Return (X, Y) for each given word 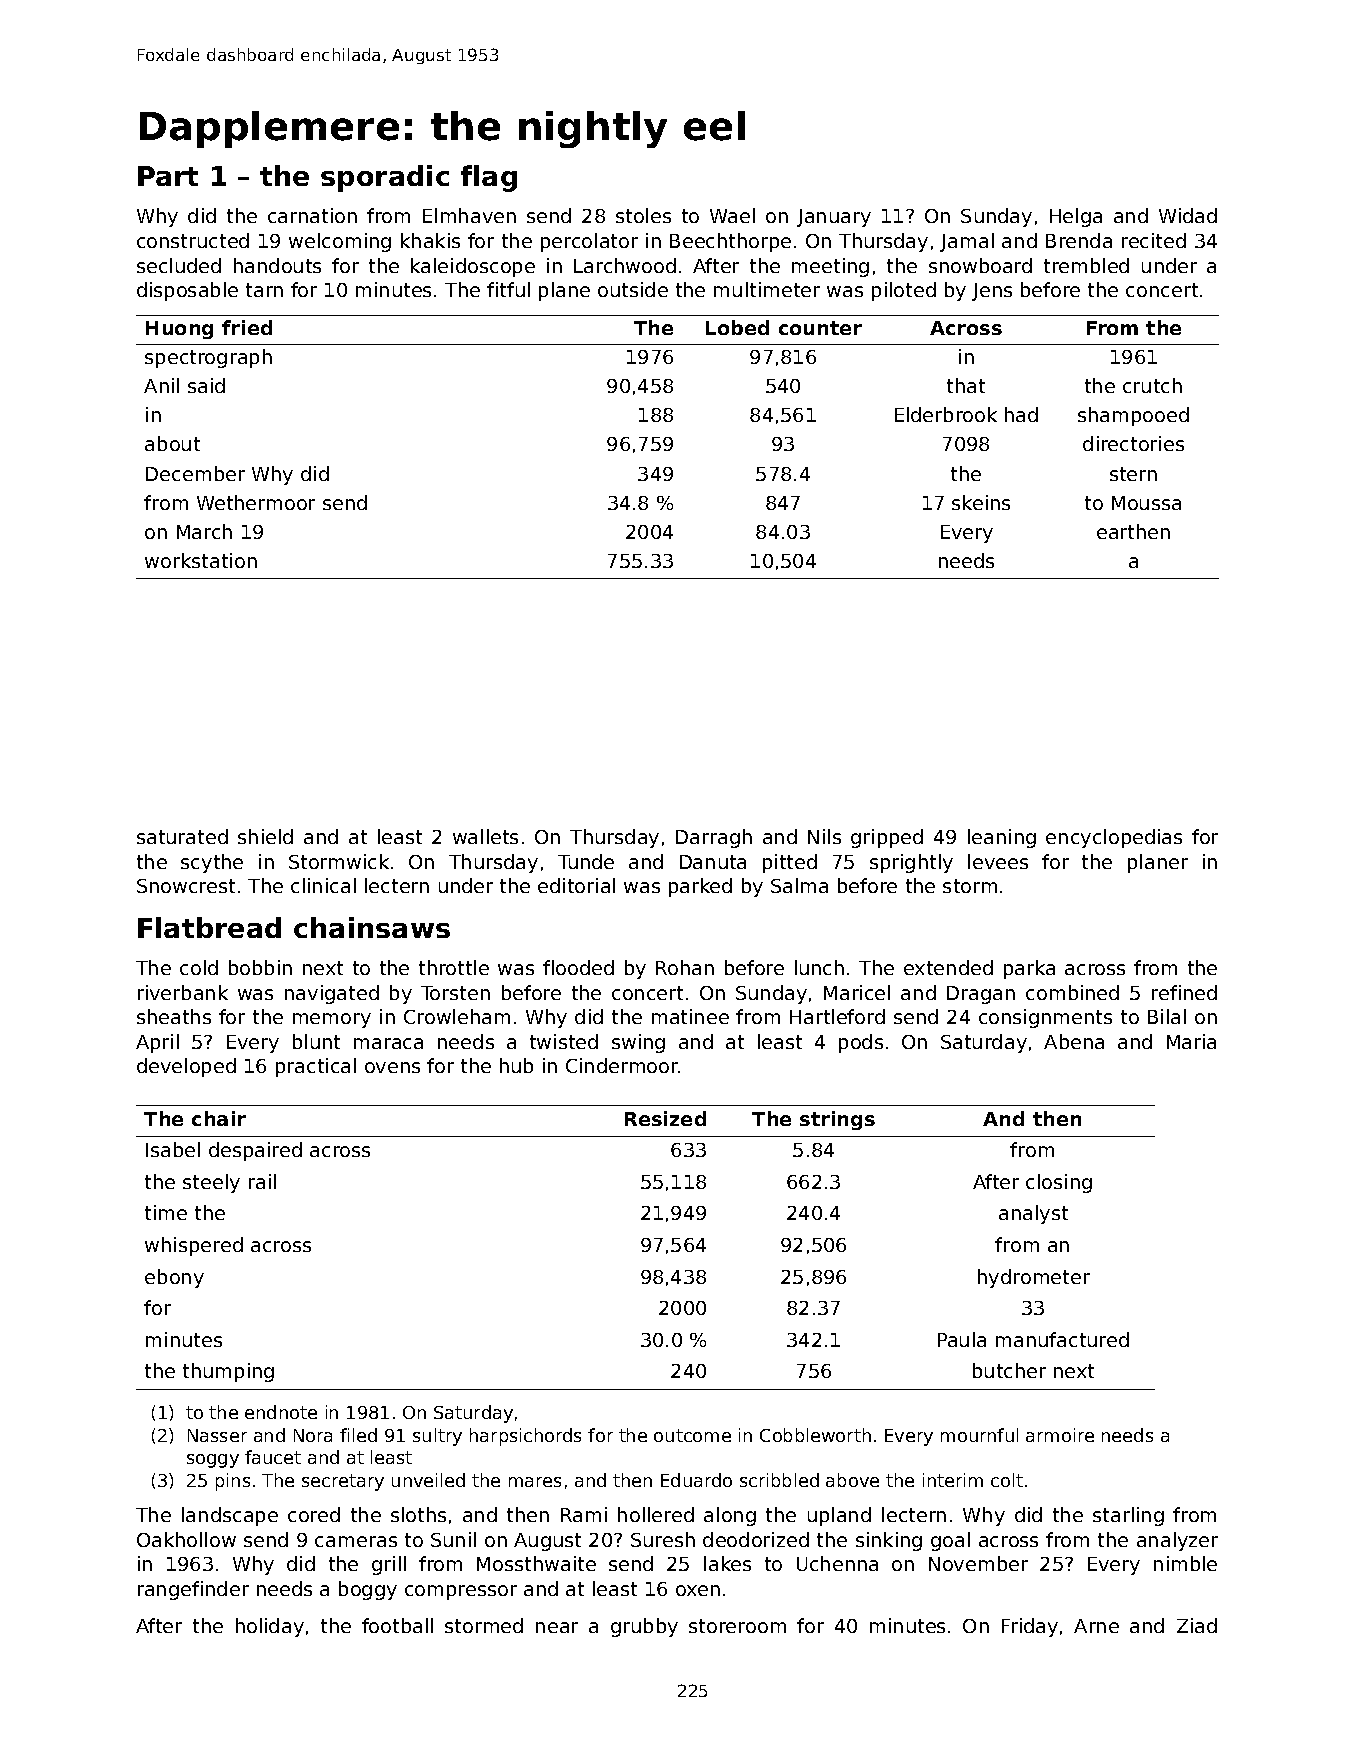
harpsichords (525, 1437)
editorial (576, 885)
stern (1133, 474)
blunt (316, 1041)
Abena (1074, 1041)
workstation (201, 560)
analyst (1033, 1214)
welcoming (340, 242)
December (195, 473)
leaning (1002, 838)
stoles (643, 215)
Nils (824, 836)
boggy (368, 1590)
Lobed (737, 327)
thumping (228, 1372)
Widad (1188, 215)
